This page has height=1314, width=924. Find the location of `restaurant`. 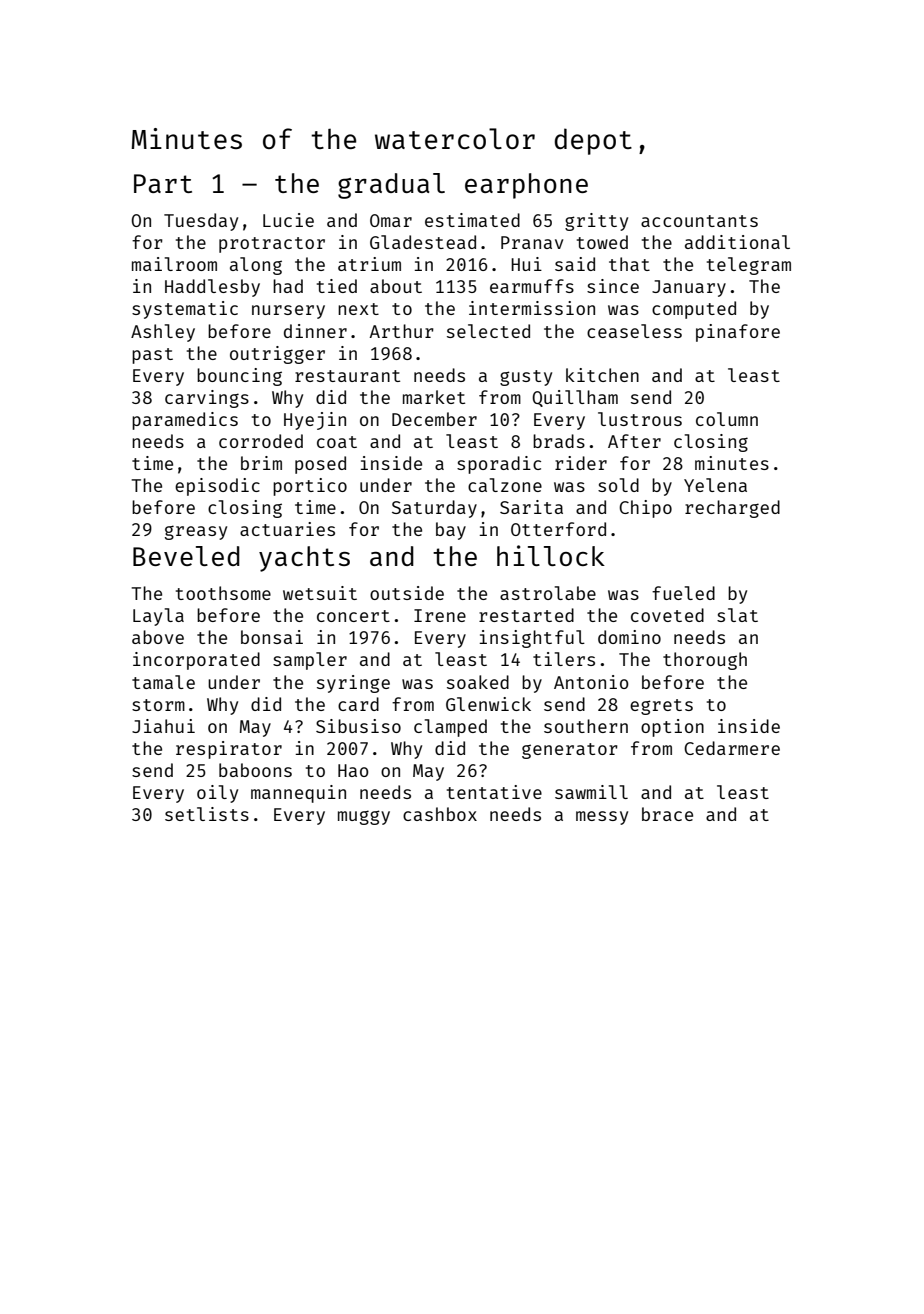

restaurant is located at coordinates (347, 376).
